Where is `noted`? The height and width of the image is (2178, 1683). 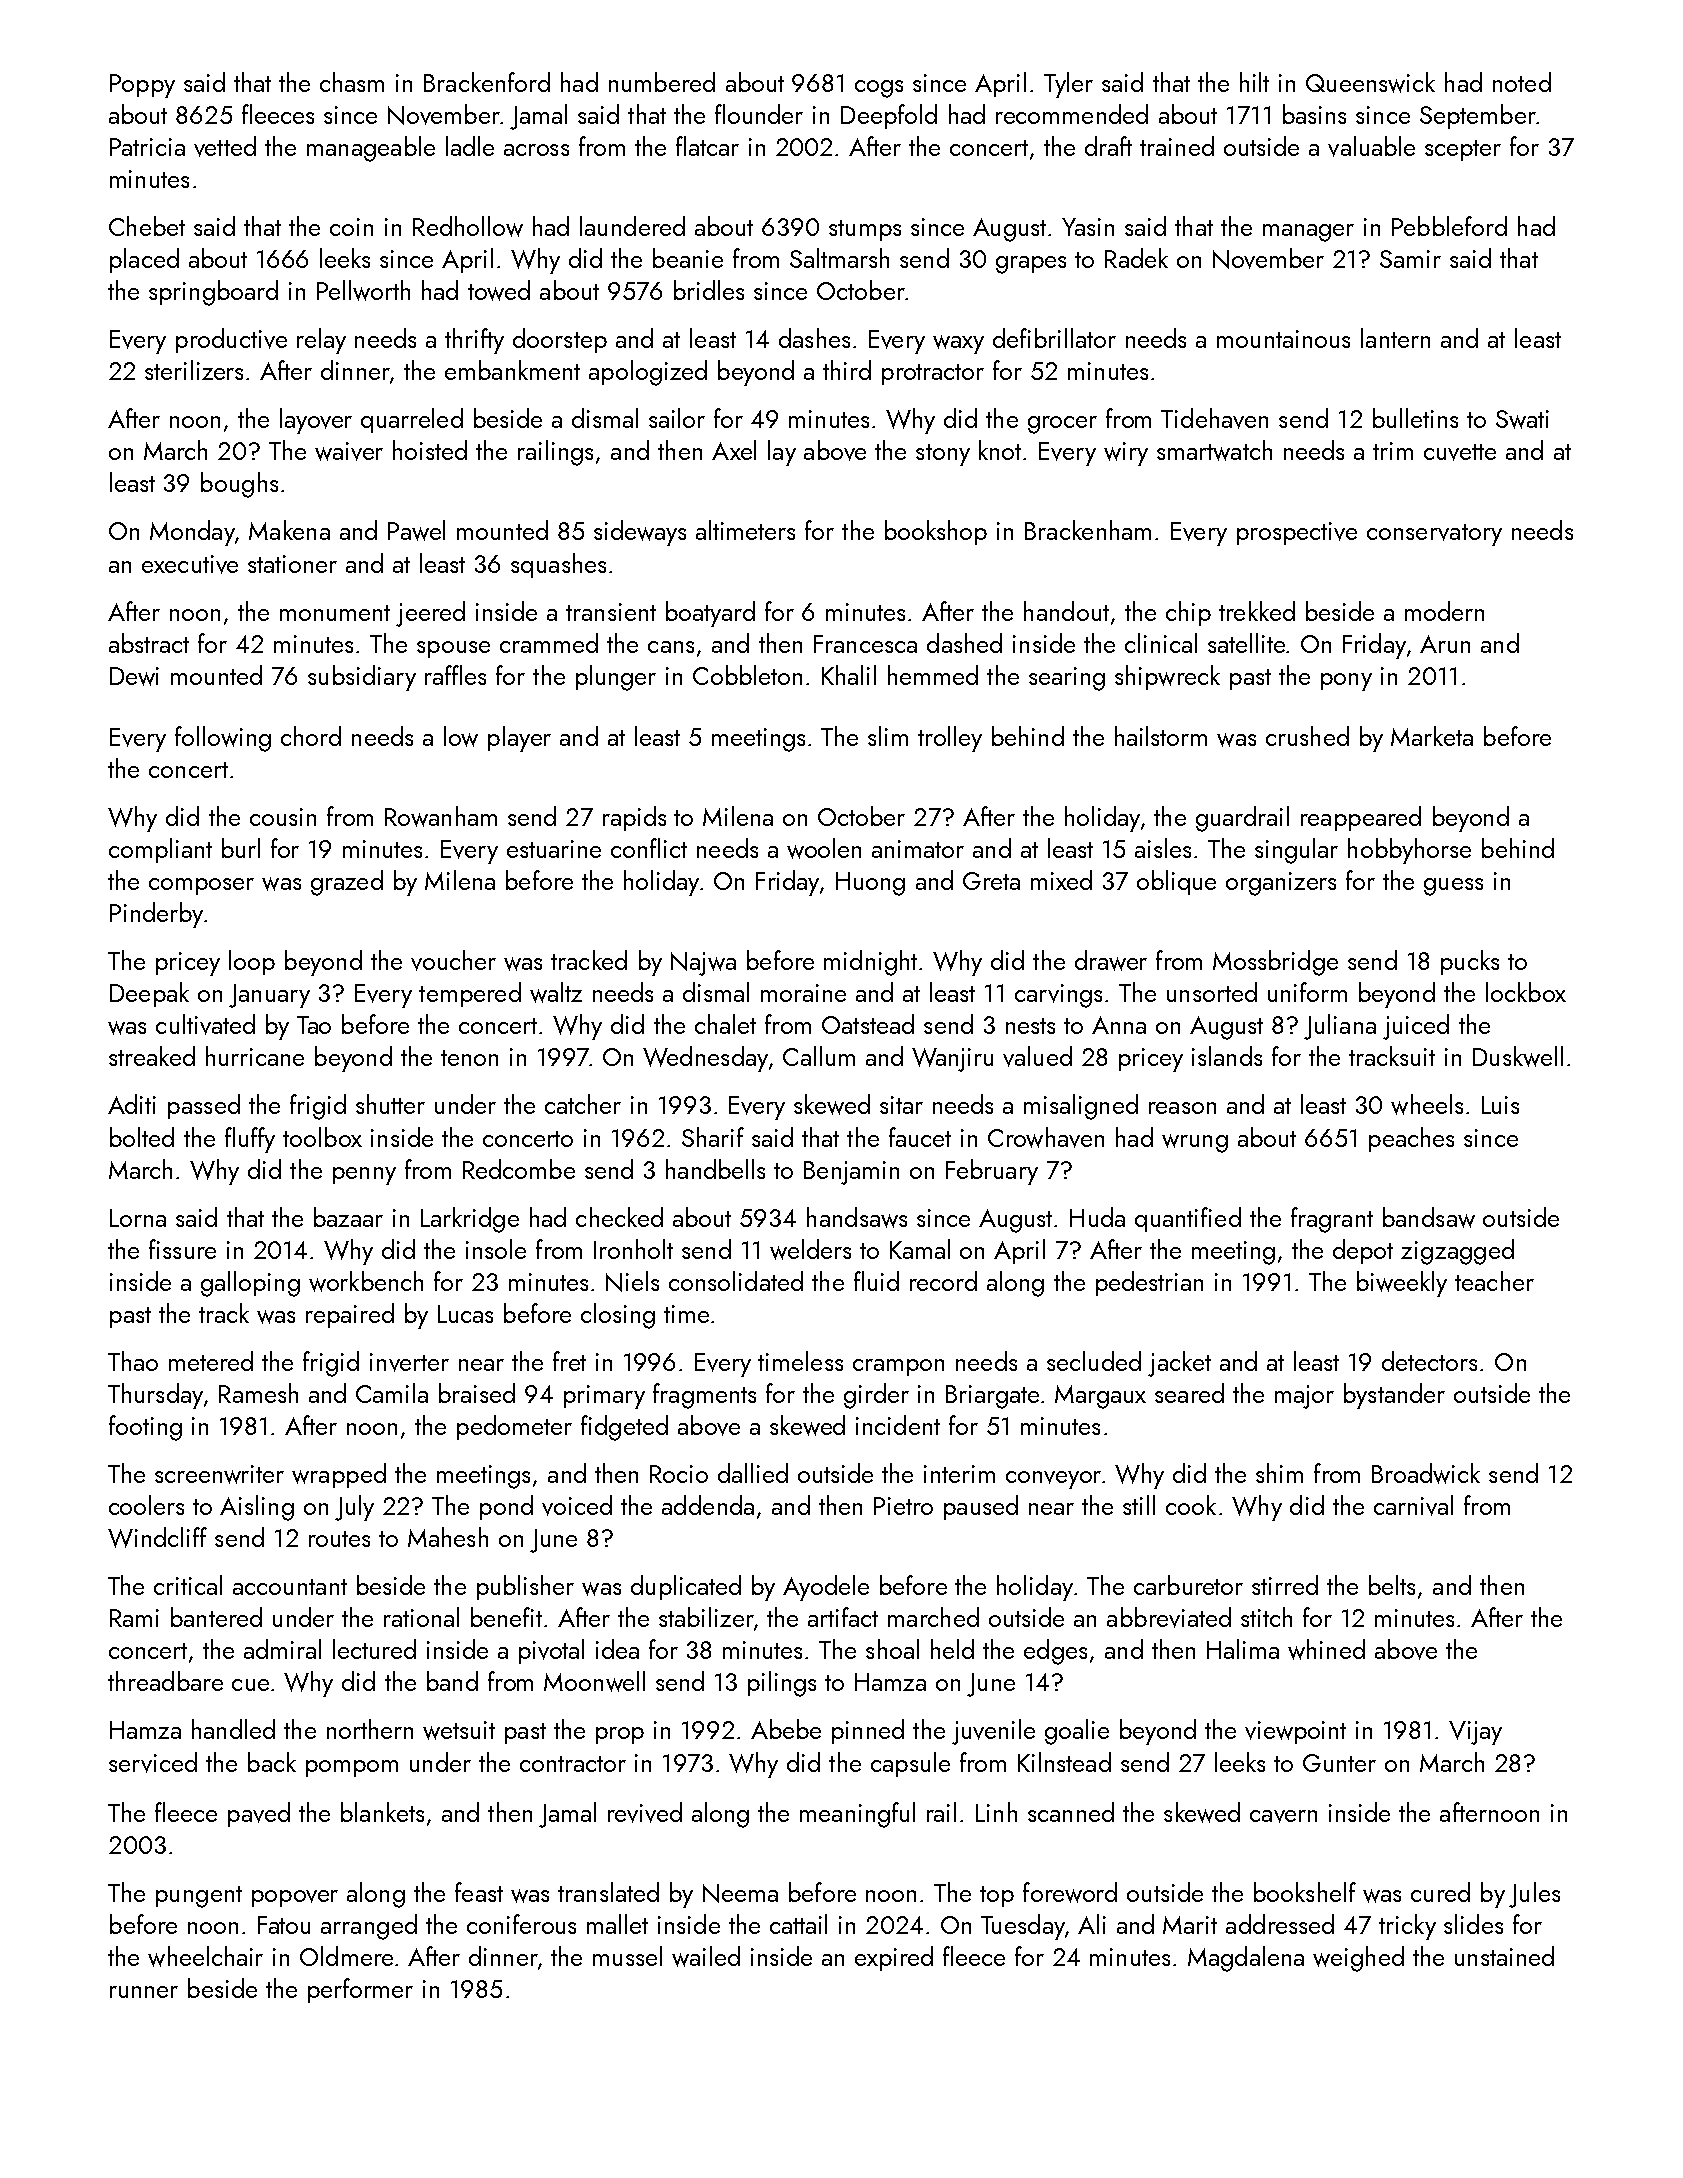
noted is located at coordinates (1522, 82).
